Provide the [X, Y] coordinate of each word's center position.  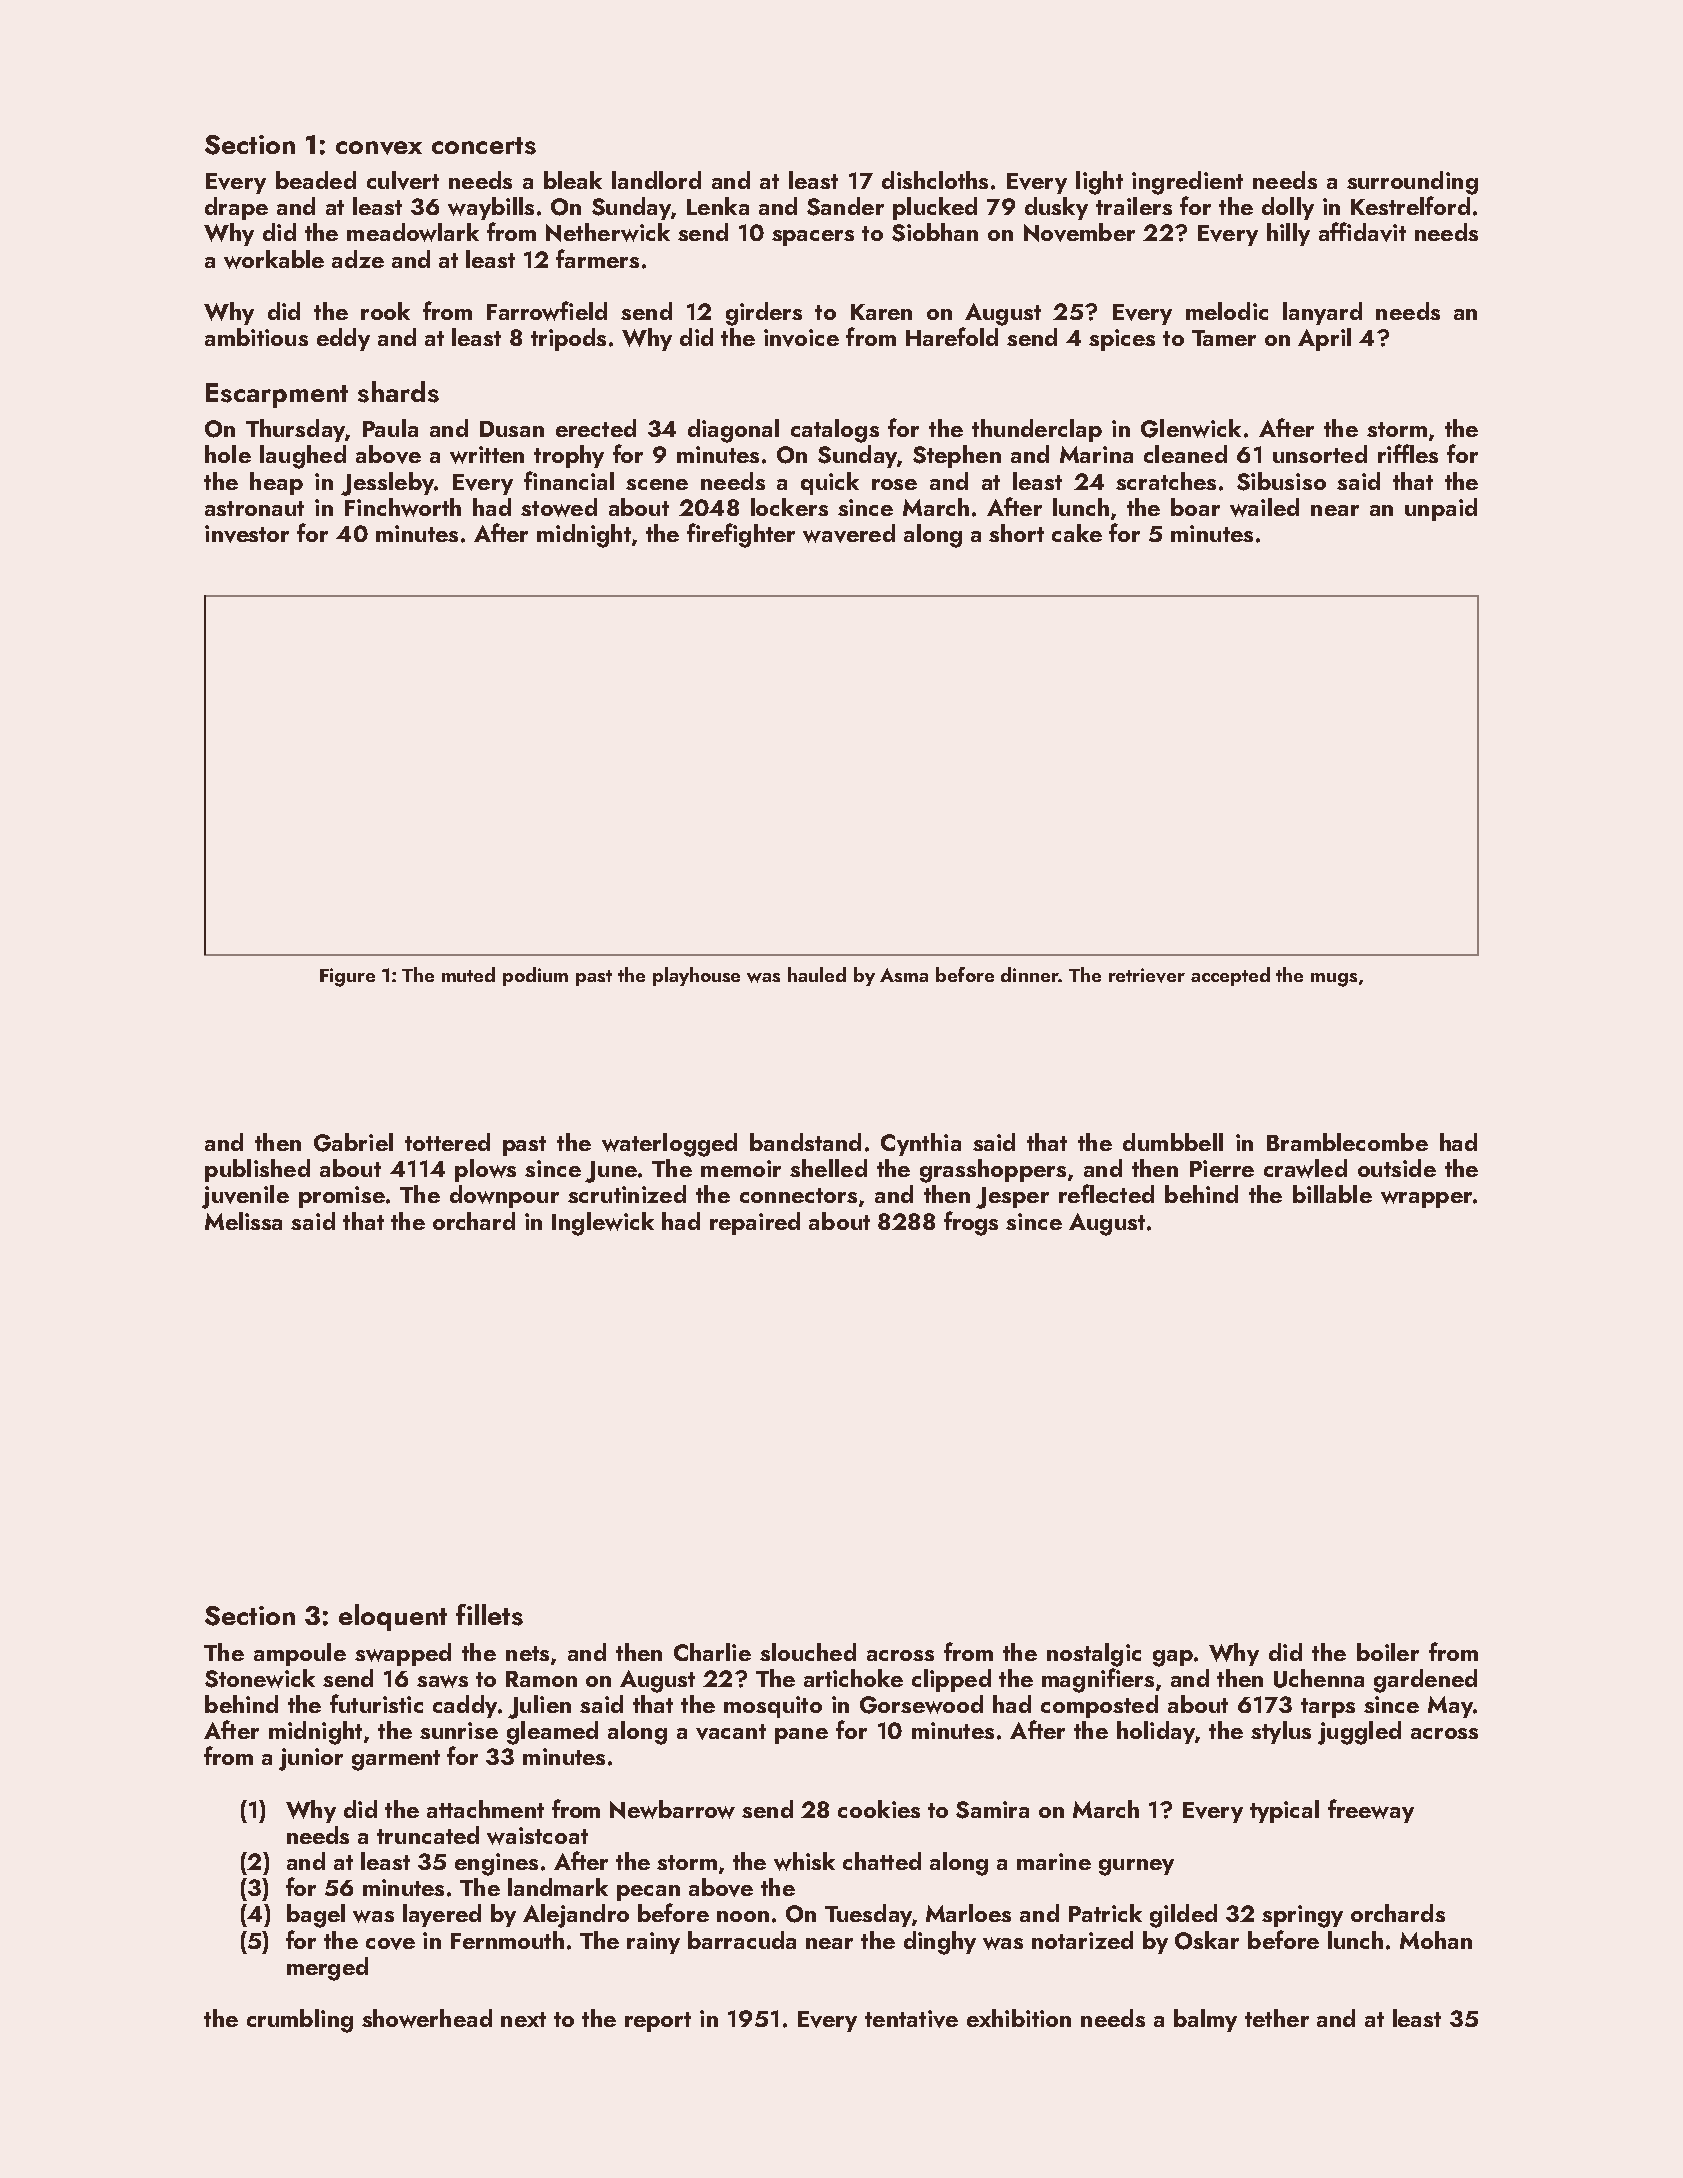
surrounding [1412, 183]
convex [379, 148]
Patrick [1105, 1913]
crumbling [300, 2021]
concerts [484, 146]
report [658, 2022]
